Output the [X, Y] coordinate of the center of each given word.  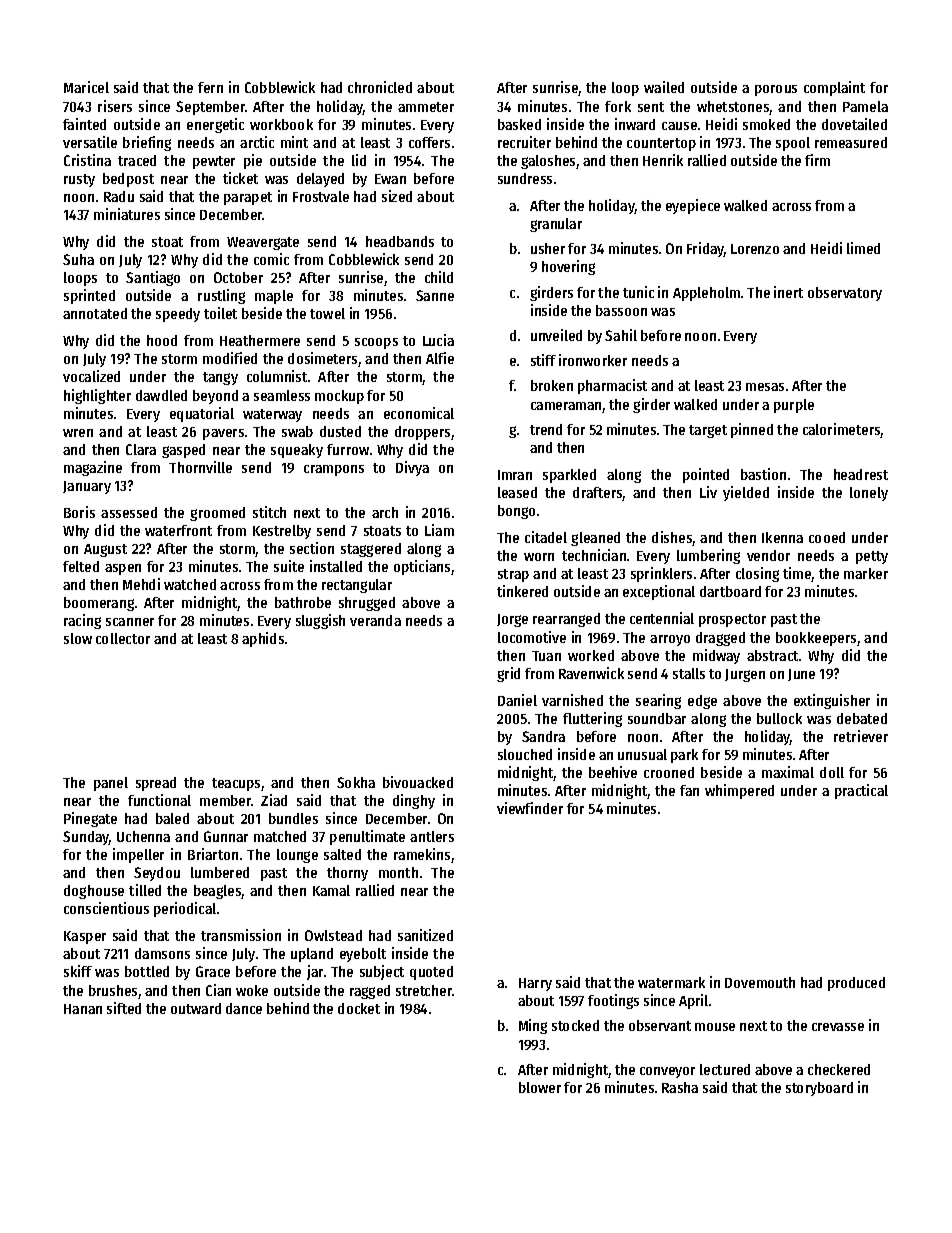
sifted [124, 1008]
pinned [752, 430]
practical [861, 791]
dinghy [414, 801]
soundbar [657, 718]
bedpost [128, 180]
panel [111, 784]
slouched [525, 754]
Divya [412, 468]
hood [162, 340]
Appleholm [706, 294]
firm [817, 160]
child [439, 277]
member [226, 800]
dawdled [161, 395]
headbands [400, 241]
